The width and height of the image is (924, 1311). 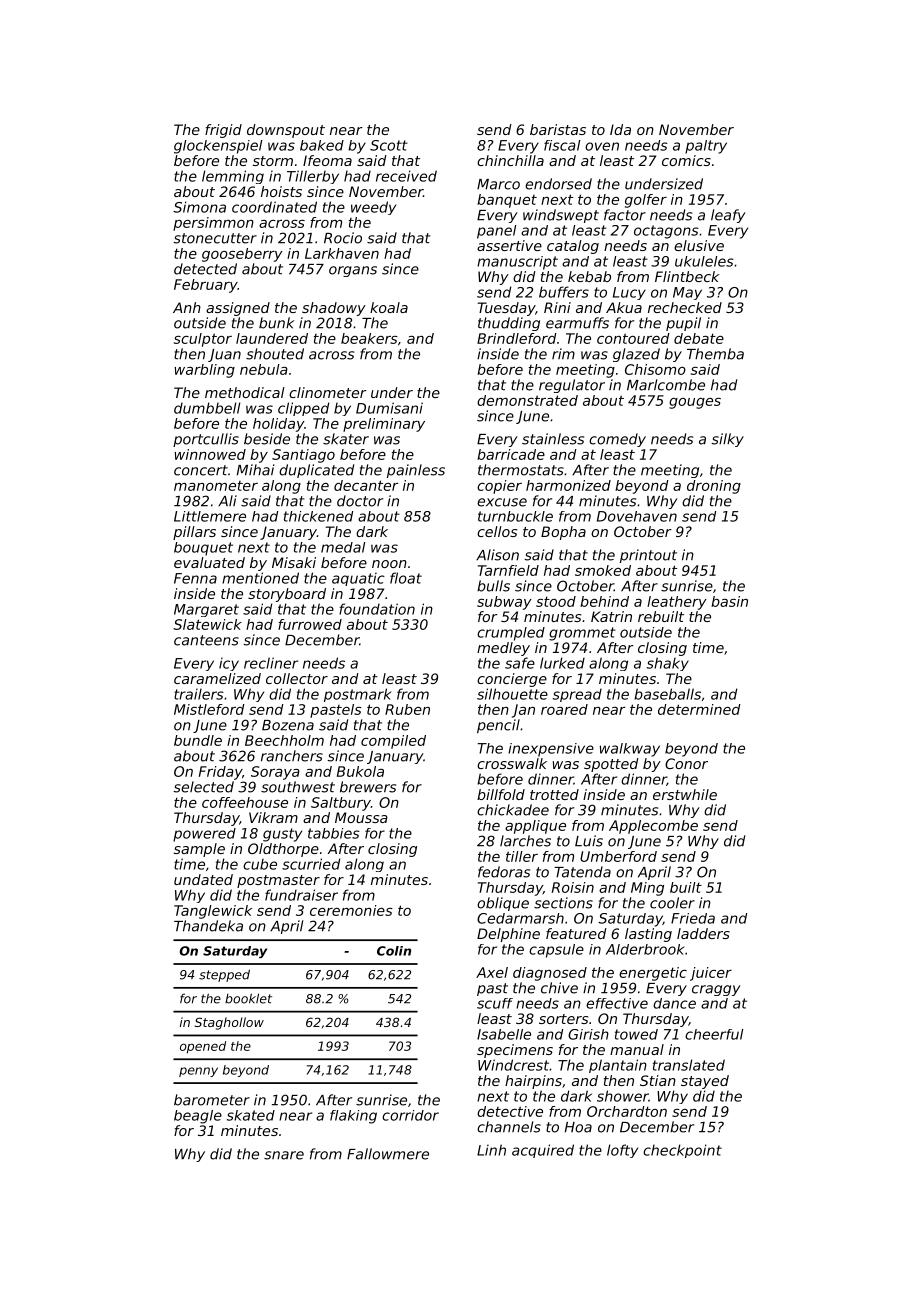 I want to click on aquatic, so click(x=358, y=579).
